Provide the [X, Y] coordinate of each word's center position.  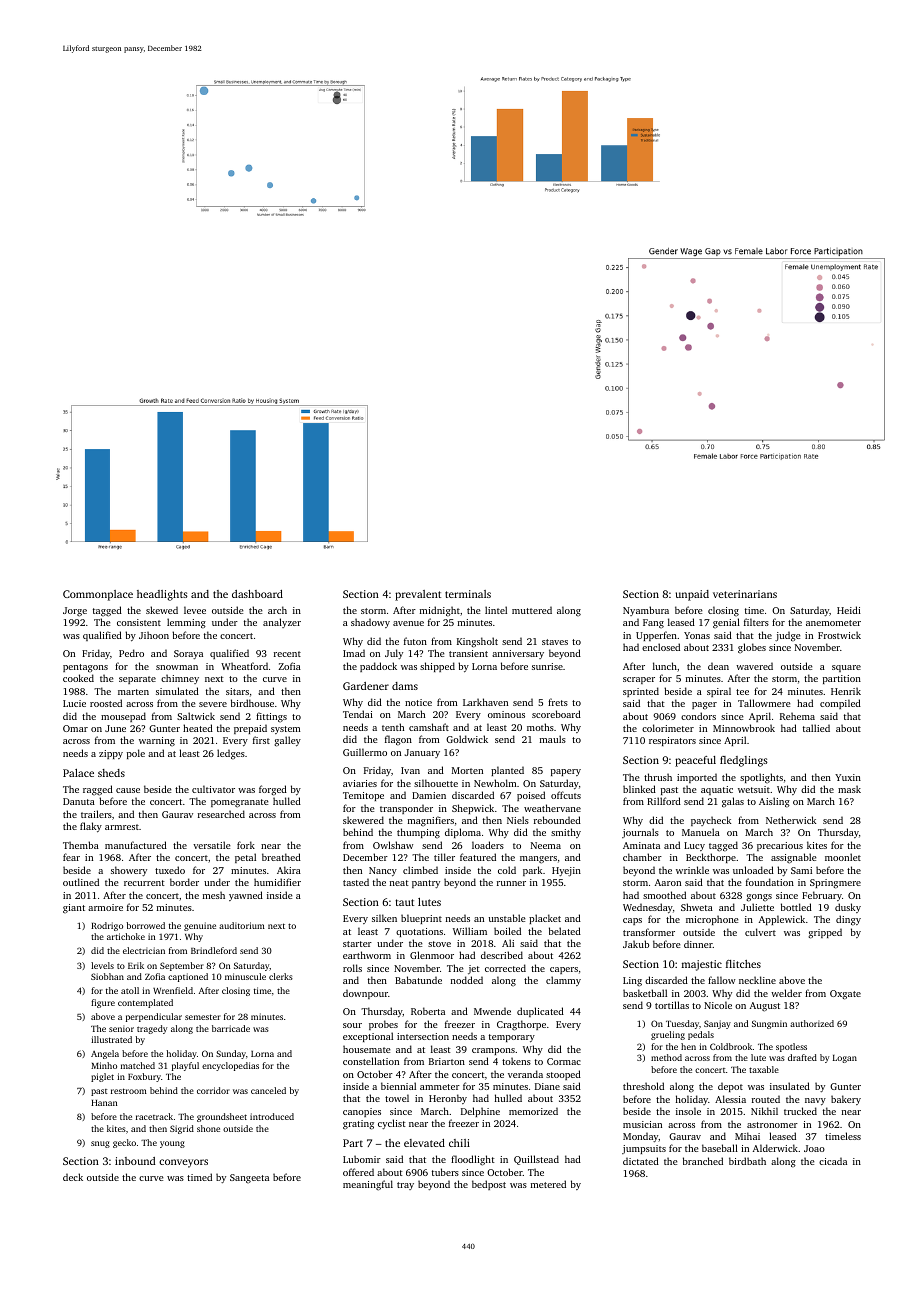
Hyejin [566, 871]
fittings [271, 717]
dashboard [257, 594]
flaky [91, 827]
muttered [532, 610]
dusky [848, 908]
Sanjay [717, 1024]
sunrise [547, 666]
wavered [754, 666]
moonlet [843, 857]
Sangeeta [249, 1179]
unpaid [692, 595]
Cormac [564, 1061]
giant [74, 909]
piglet [102, 1077]
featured [478, 857]
